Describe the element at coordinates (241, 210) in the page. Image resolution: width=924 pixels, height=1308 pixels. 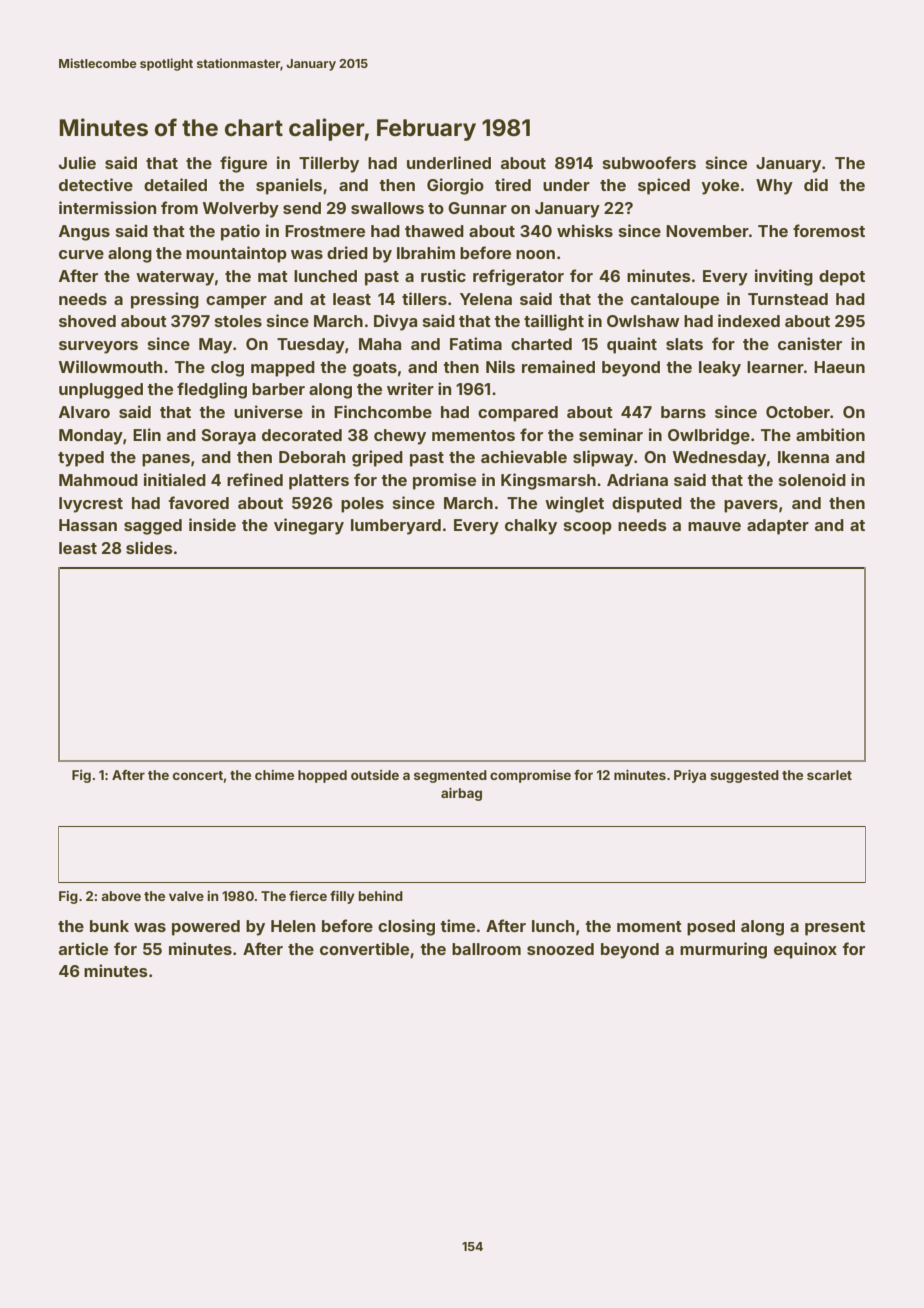
I see `Wolverby` at that location.
